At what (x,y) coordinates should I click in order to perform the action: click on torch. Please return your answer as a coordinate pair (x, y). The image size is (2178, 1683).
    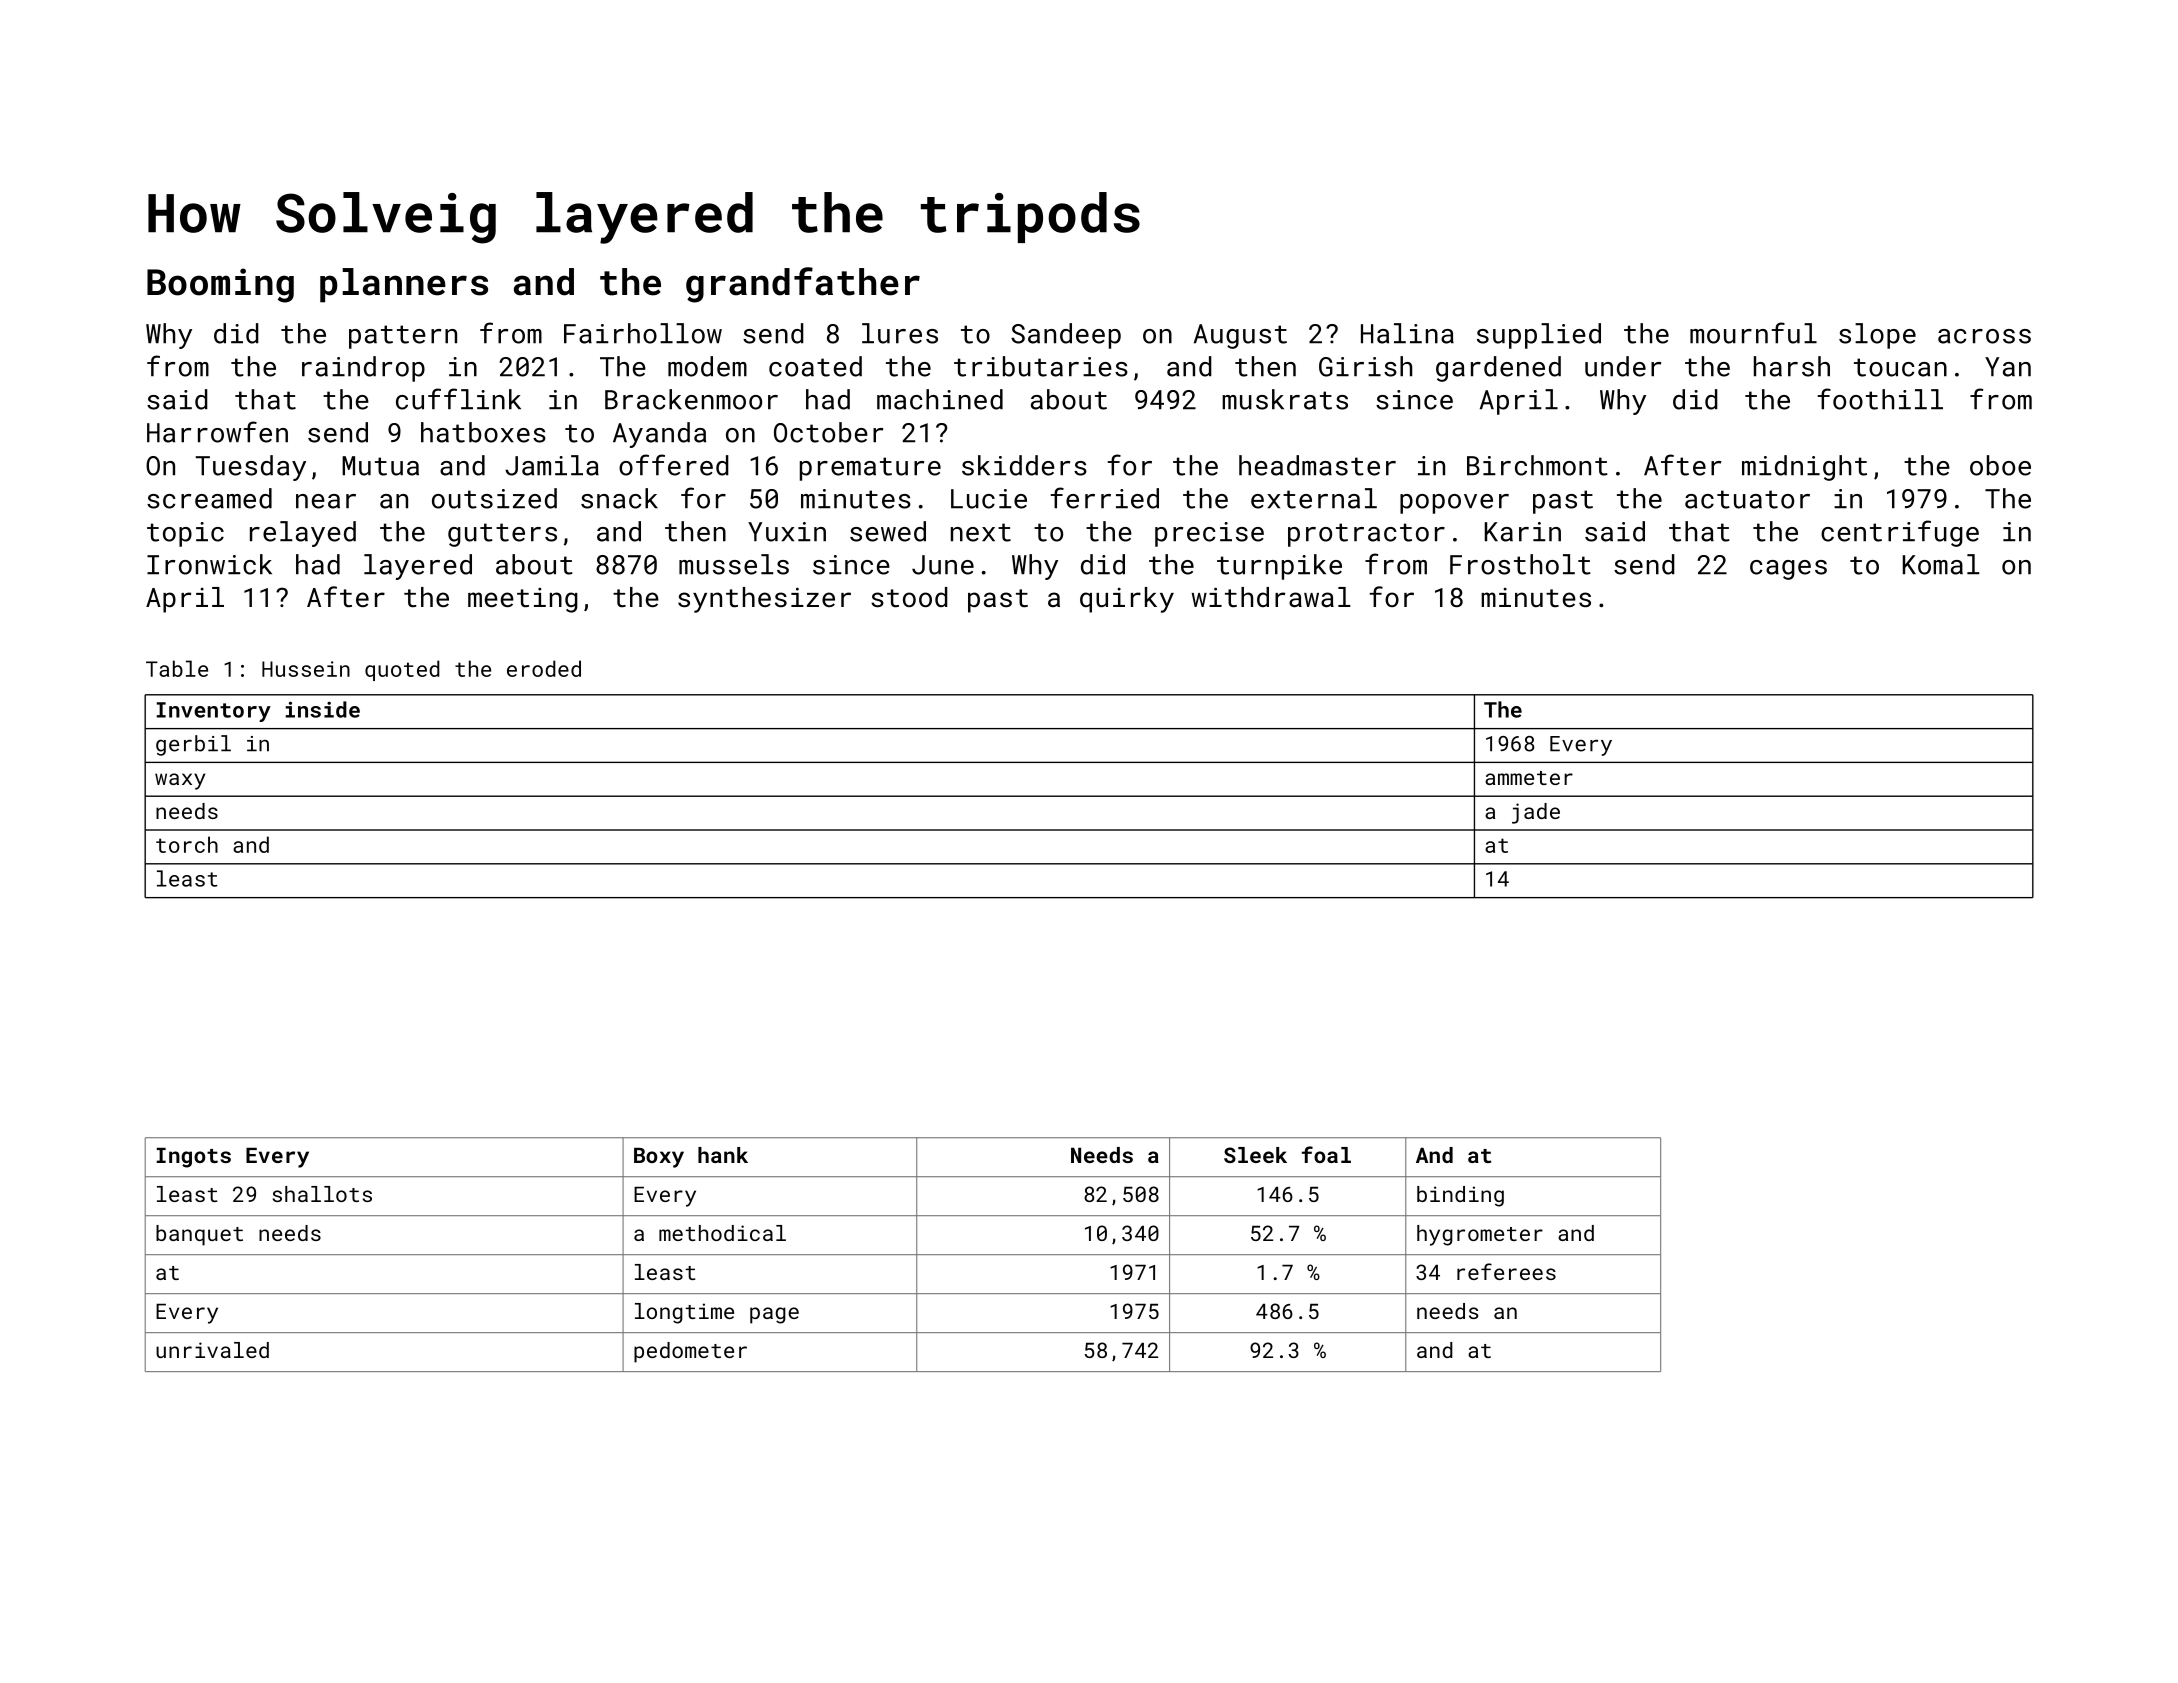
    Looking at the image, I should click on (187, 844).
